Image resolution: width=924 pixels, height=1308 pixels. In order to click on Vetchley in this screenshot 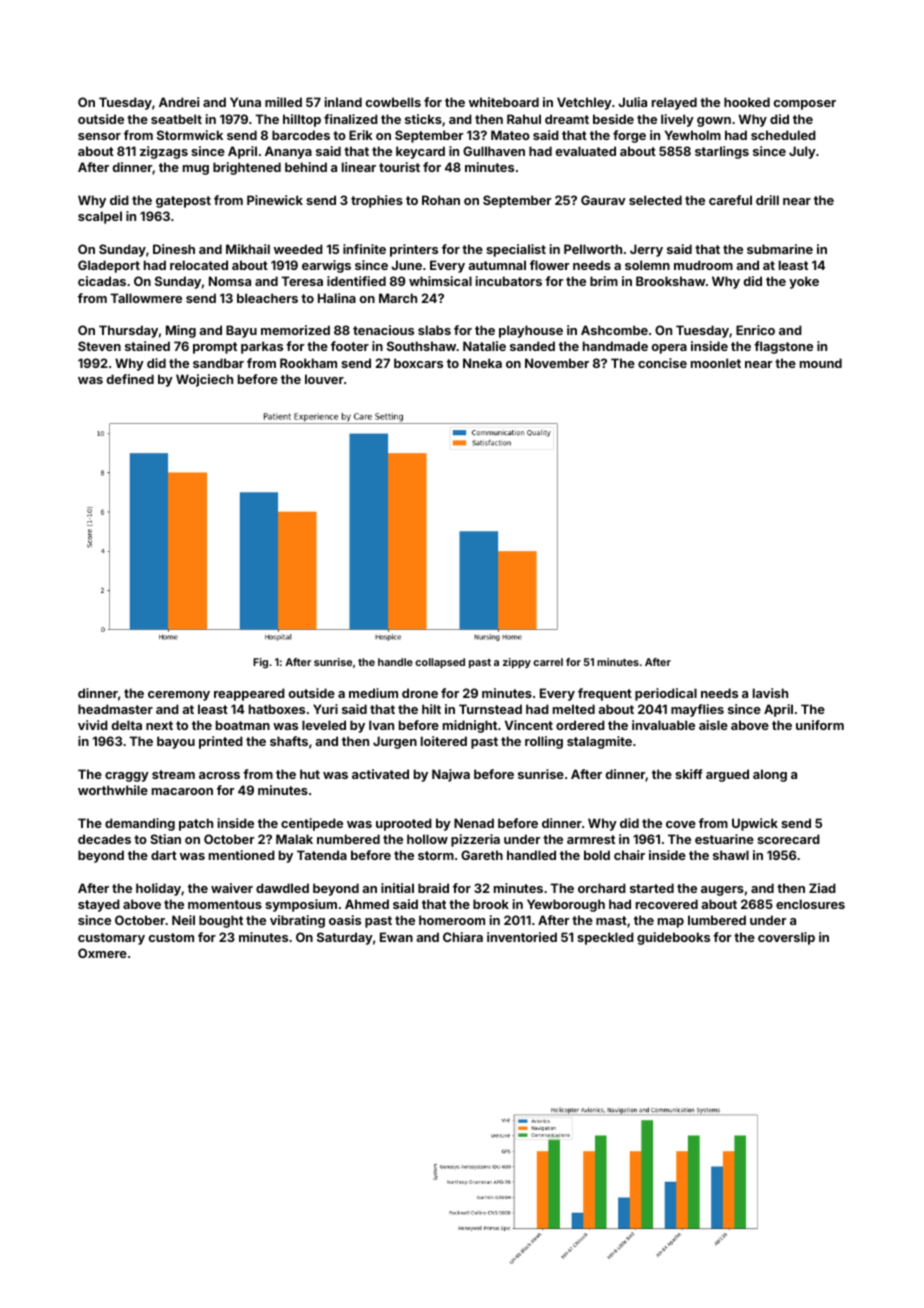, I will do `click(584, 103)`.
